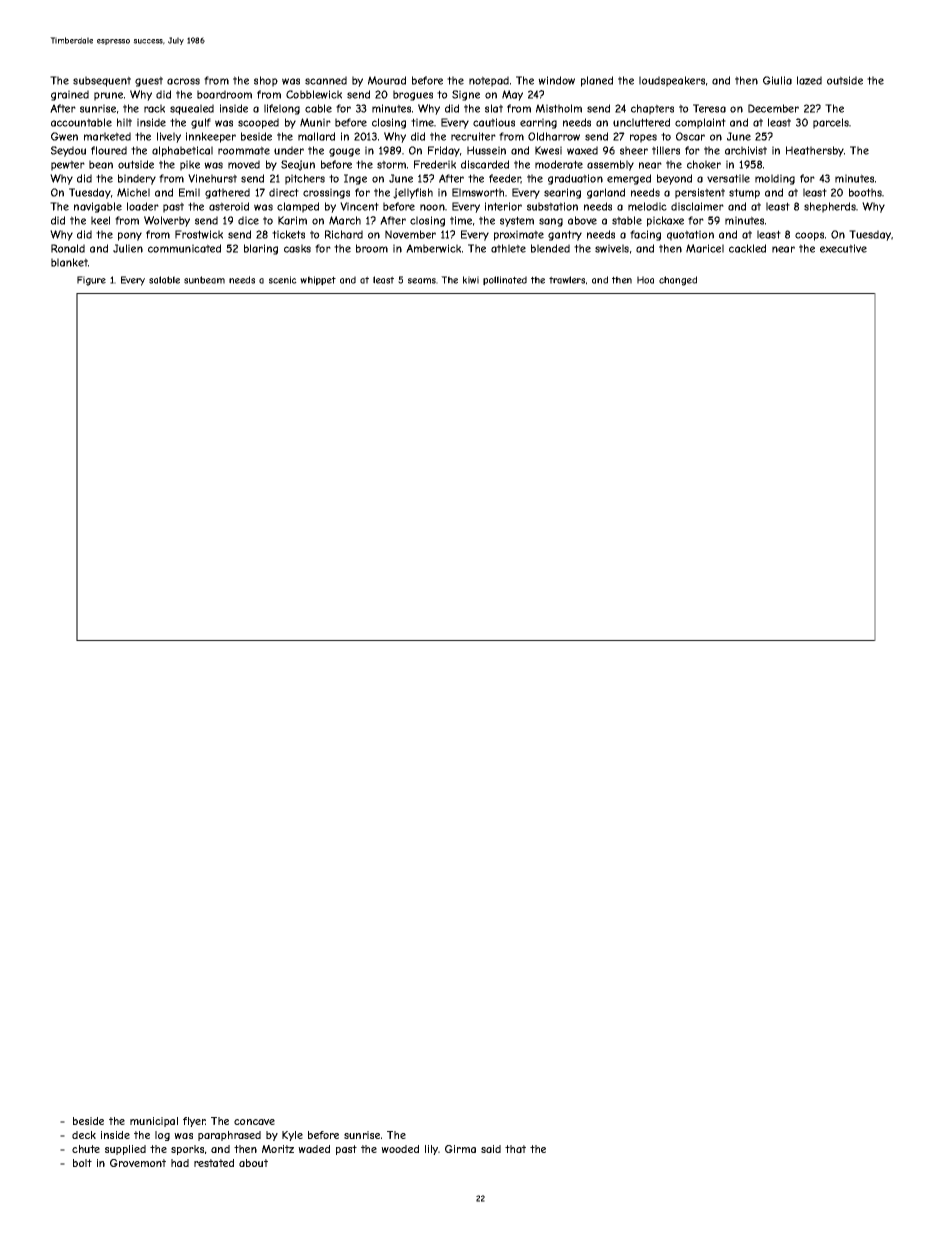  What do you see at coordinates (515, 1149) in the screenshot?
I see `that` at bounding box center [515, 1149].
